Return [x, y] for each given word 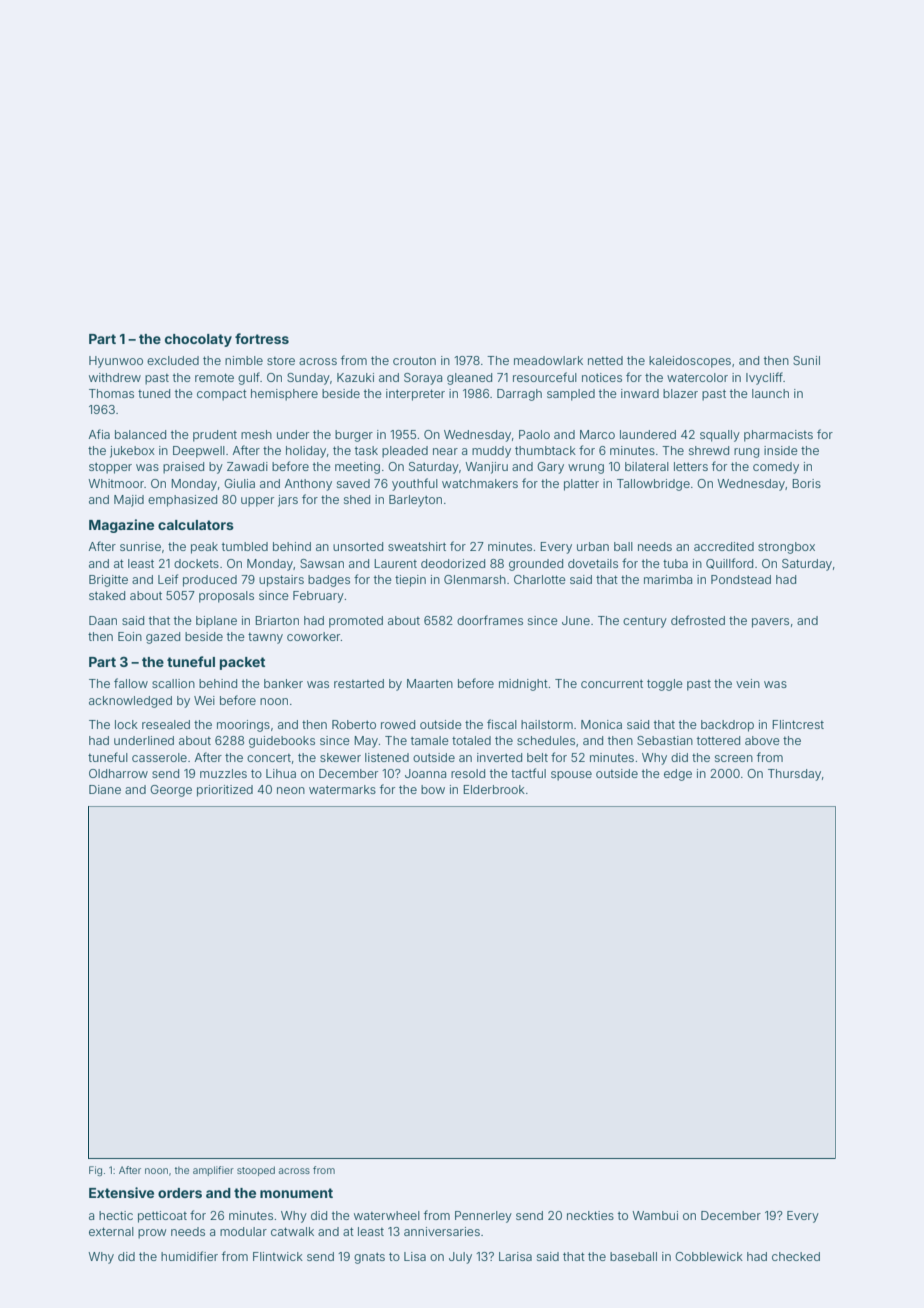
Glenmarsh [475, 579]
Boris [806, 483]
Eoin [130, 636]
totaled [471, 740]
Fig [95, 1171]
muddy [491, 452]
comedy [776, 468]
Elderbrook [494, 789]
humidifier [189, 1256]
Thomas [111, 393]
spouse [571, 776]
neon [291, 790]
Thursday [794, 775]
